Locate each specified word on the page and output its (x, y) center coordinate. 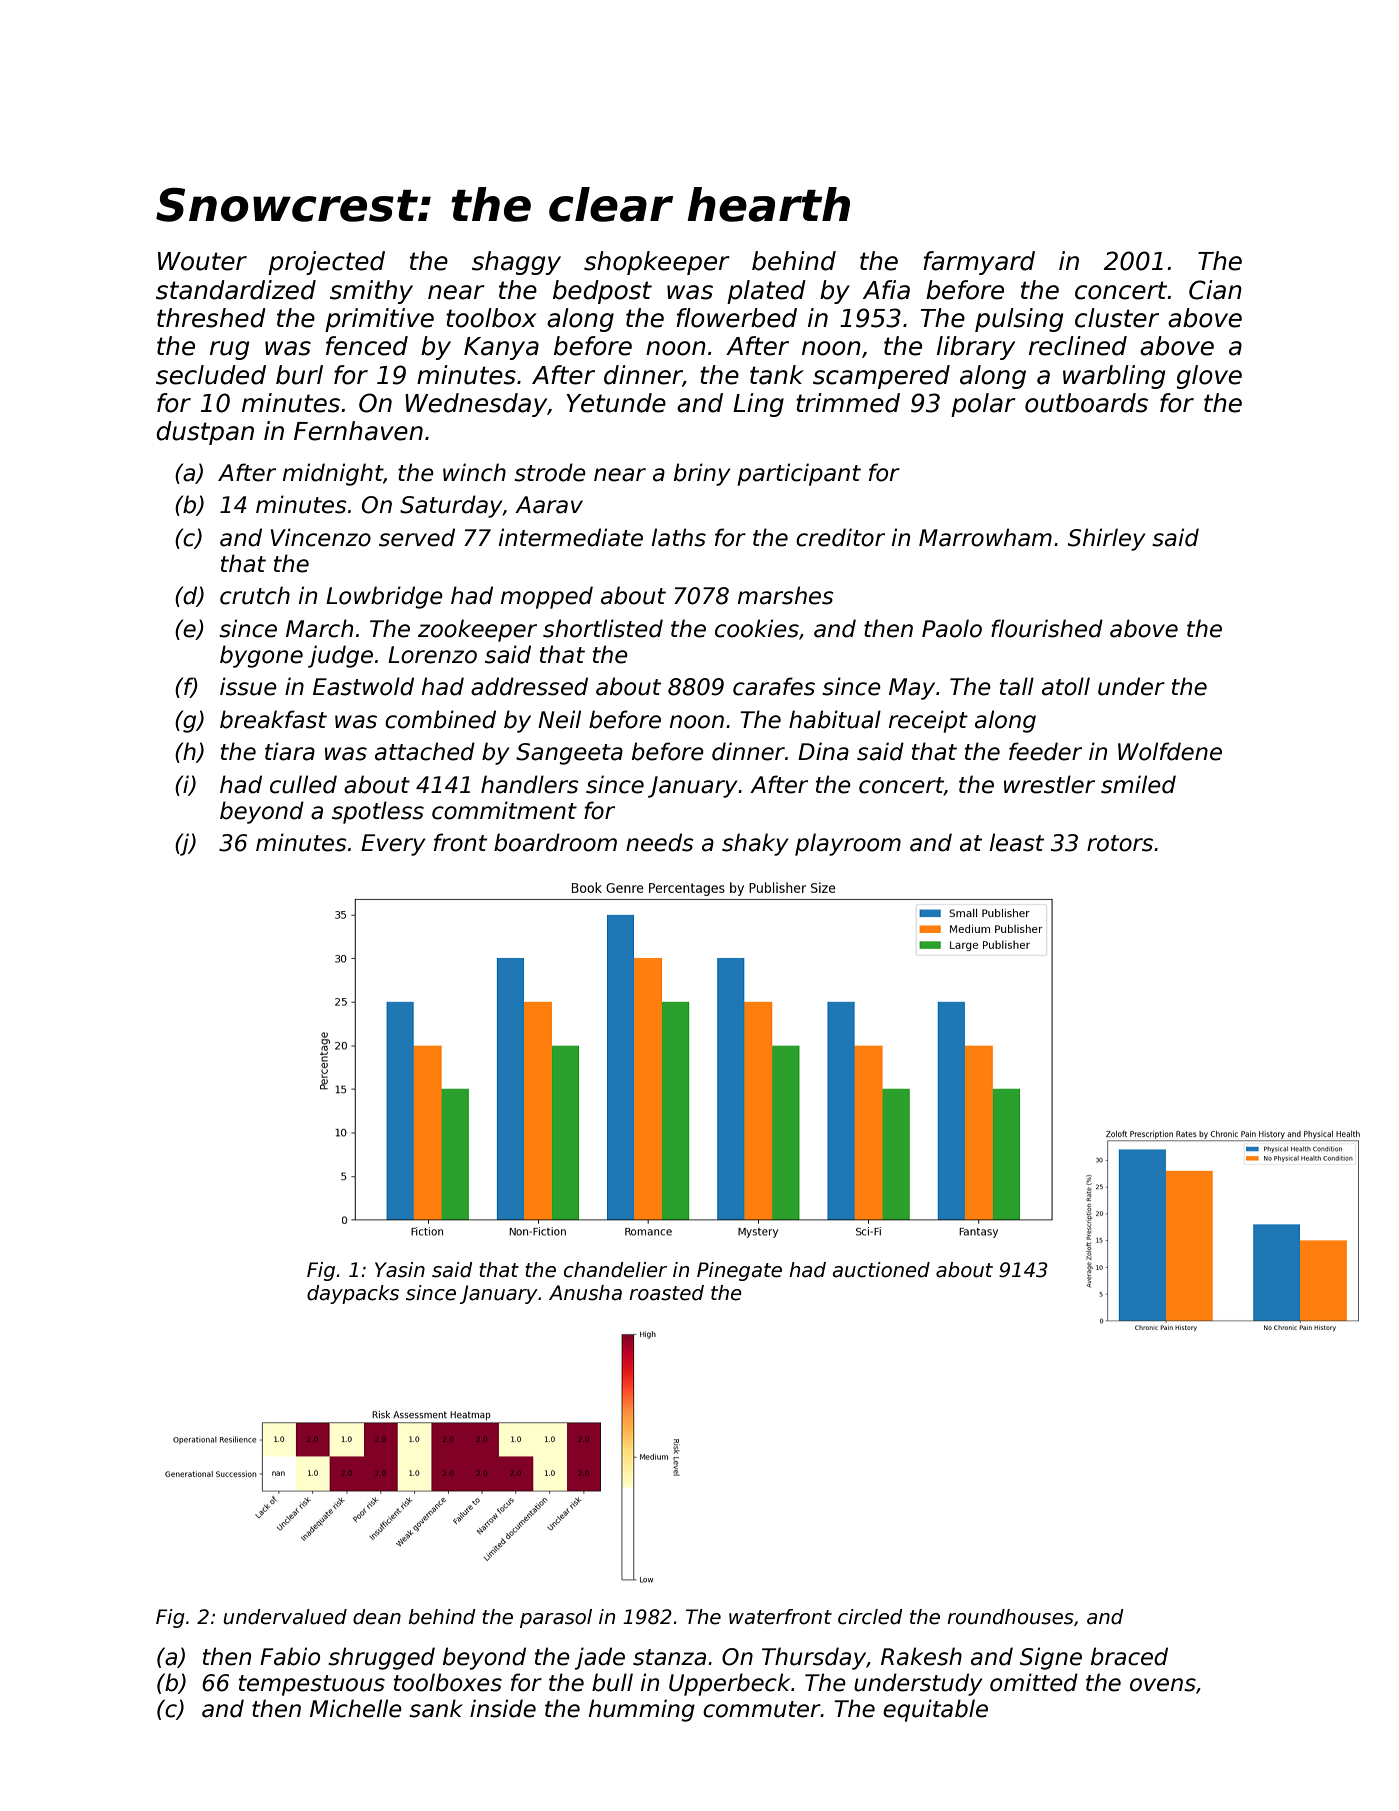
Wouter (202, 261)
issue (248, 686)
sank (436, 1708)
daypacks (353, 1294)
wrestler (1049, 784)
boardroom (555, 842)
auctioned (881, 1270)
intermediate (571, 537)
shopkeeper (657, 263)
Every (393, 845)
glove (1209, 377)
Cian (1215, 290)
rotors (1120, 843)
